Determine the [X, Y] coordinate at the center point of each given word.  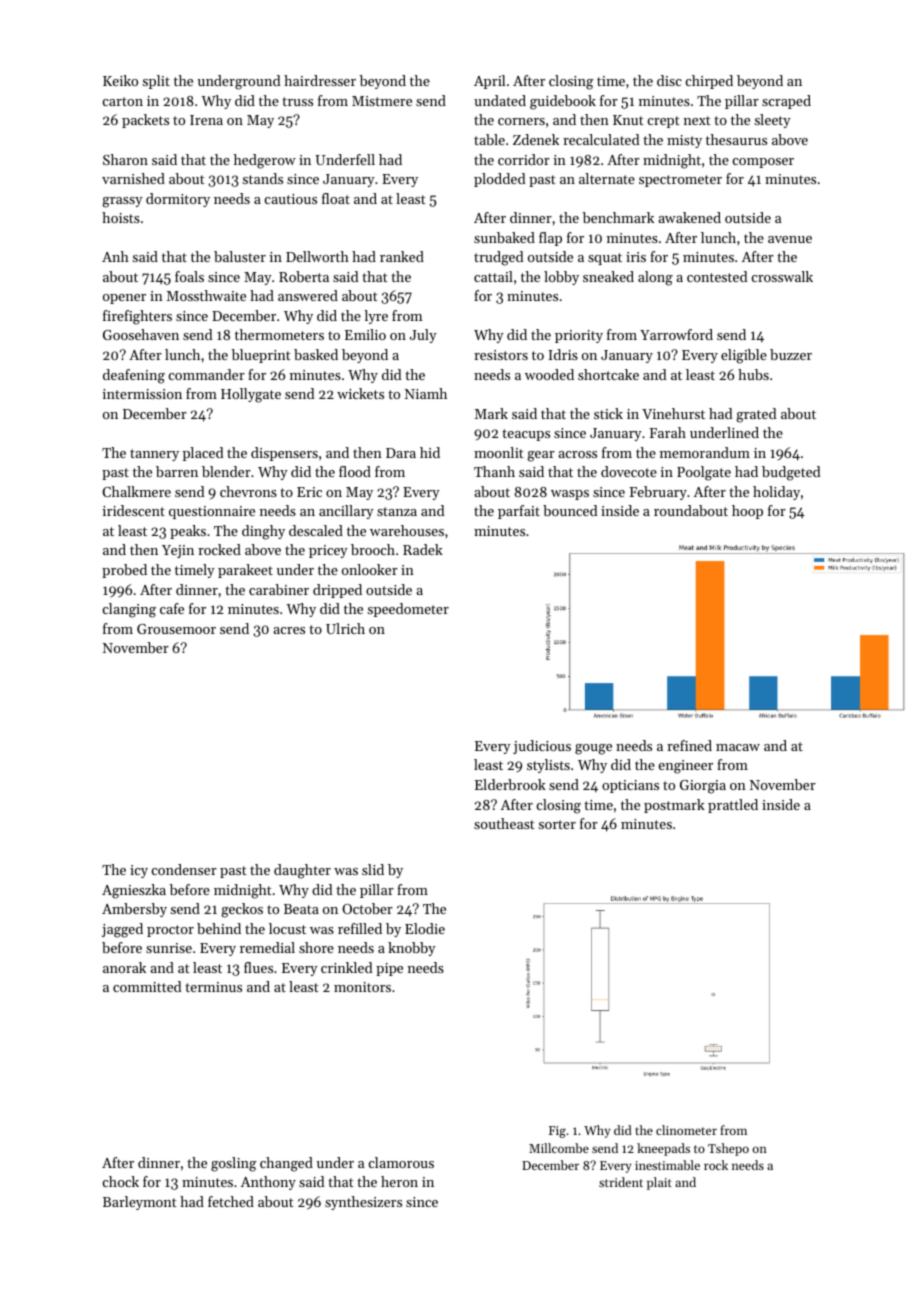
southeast [504, 823]
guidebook [563, 102]
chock [121, 1181]
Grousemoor [176, 629]
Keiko [120, 80]
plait [659, 1183]
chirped [709, 82]
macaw [738, 747]
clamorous [401, 1162]
